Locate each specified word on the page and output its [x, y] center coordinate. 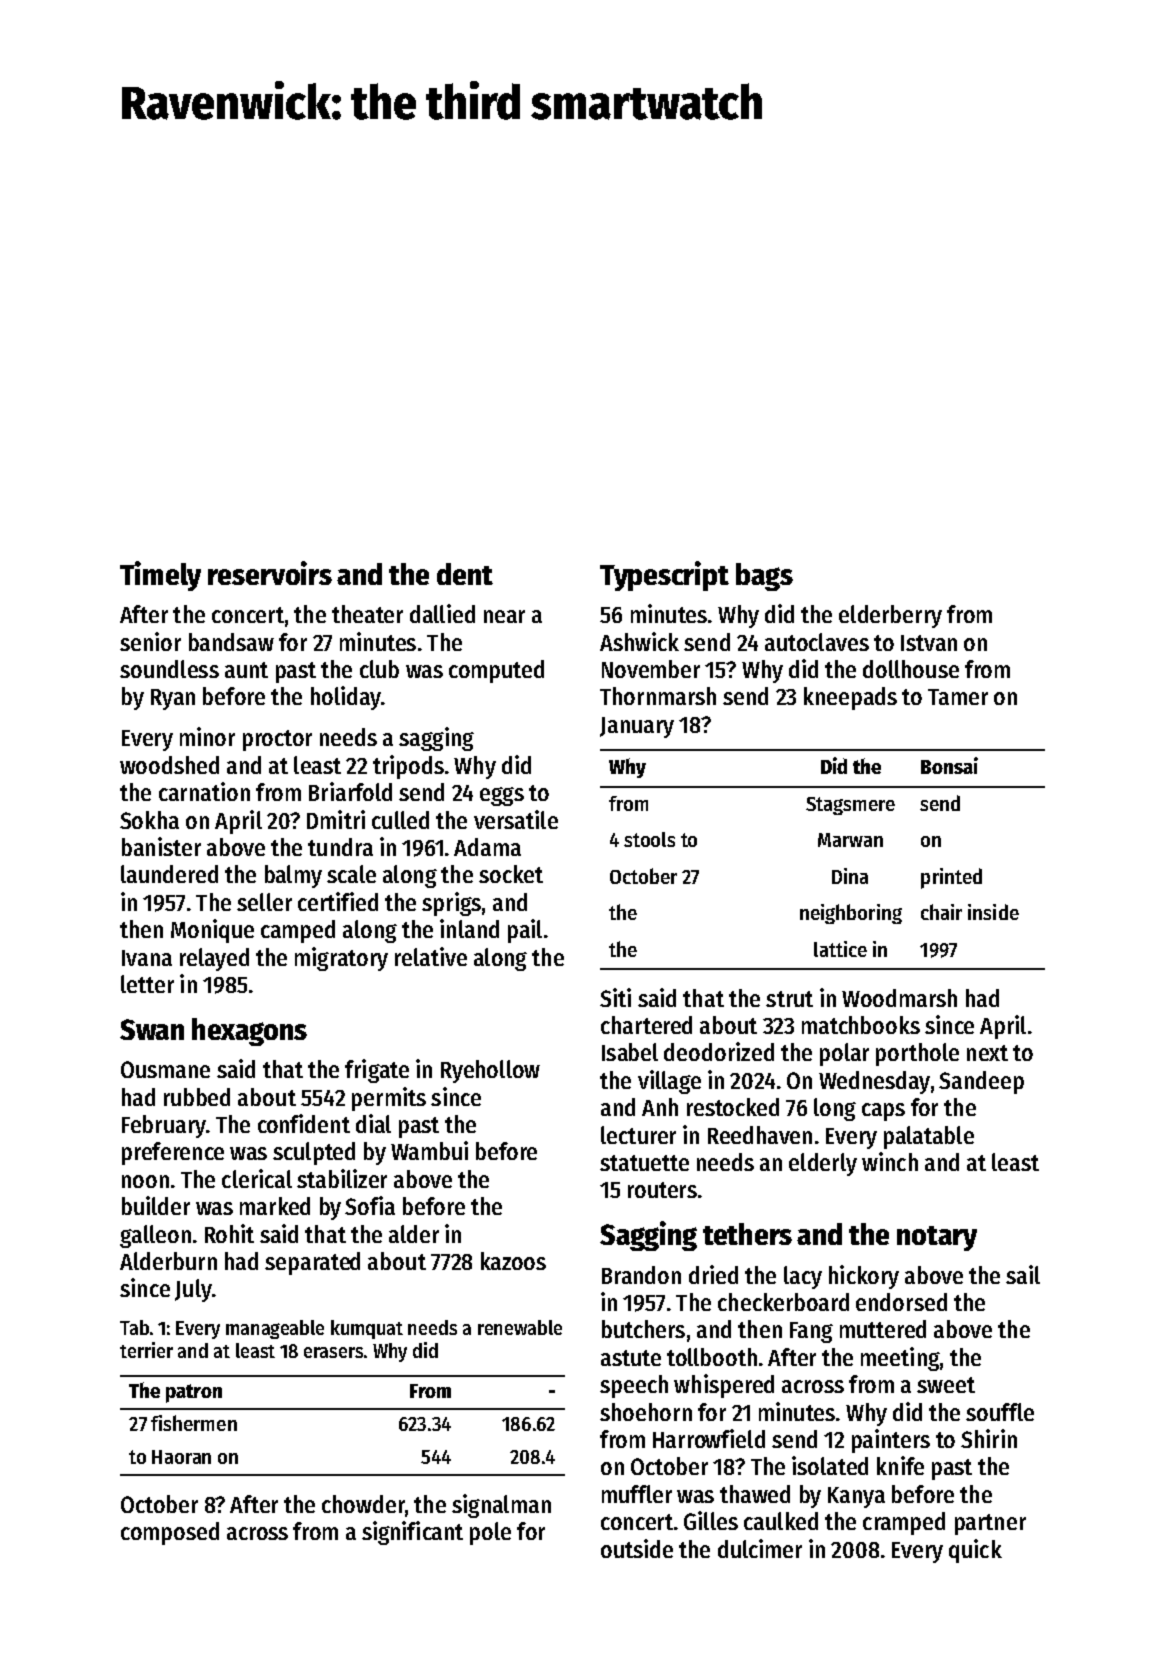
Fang [811, 1332]
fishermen [194, 1423]
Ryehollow [490, 1071]
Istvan [929, 643]
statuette [644, 1163]
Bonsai [949, 765]
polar [844, 1054]
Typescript [664, 576]
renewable [520, 1327]
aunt [246, 670]
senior [150, 641]
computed [496, 671]
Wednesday [874, 1082]
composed [170, 1533]
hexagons [249, 1032]
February [164, 1126]
